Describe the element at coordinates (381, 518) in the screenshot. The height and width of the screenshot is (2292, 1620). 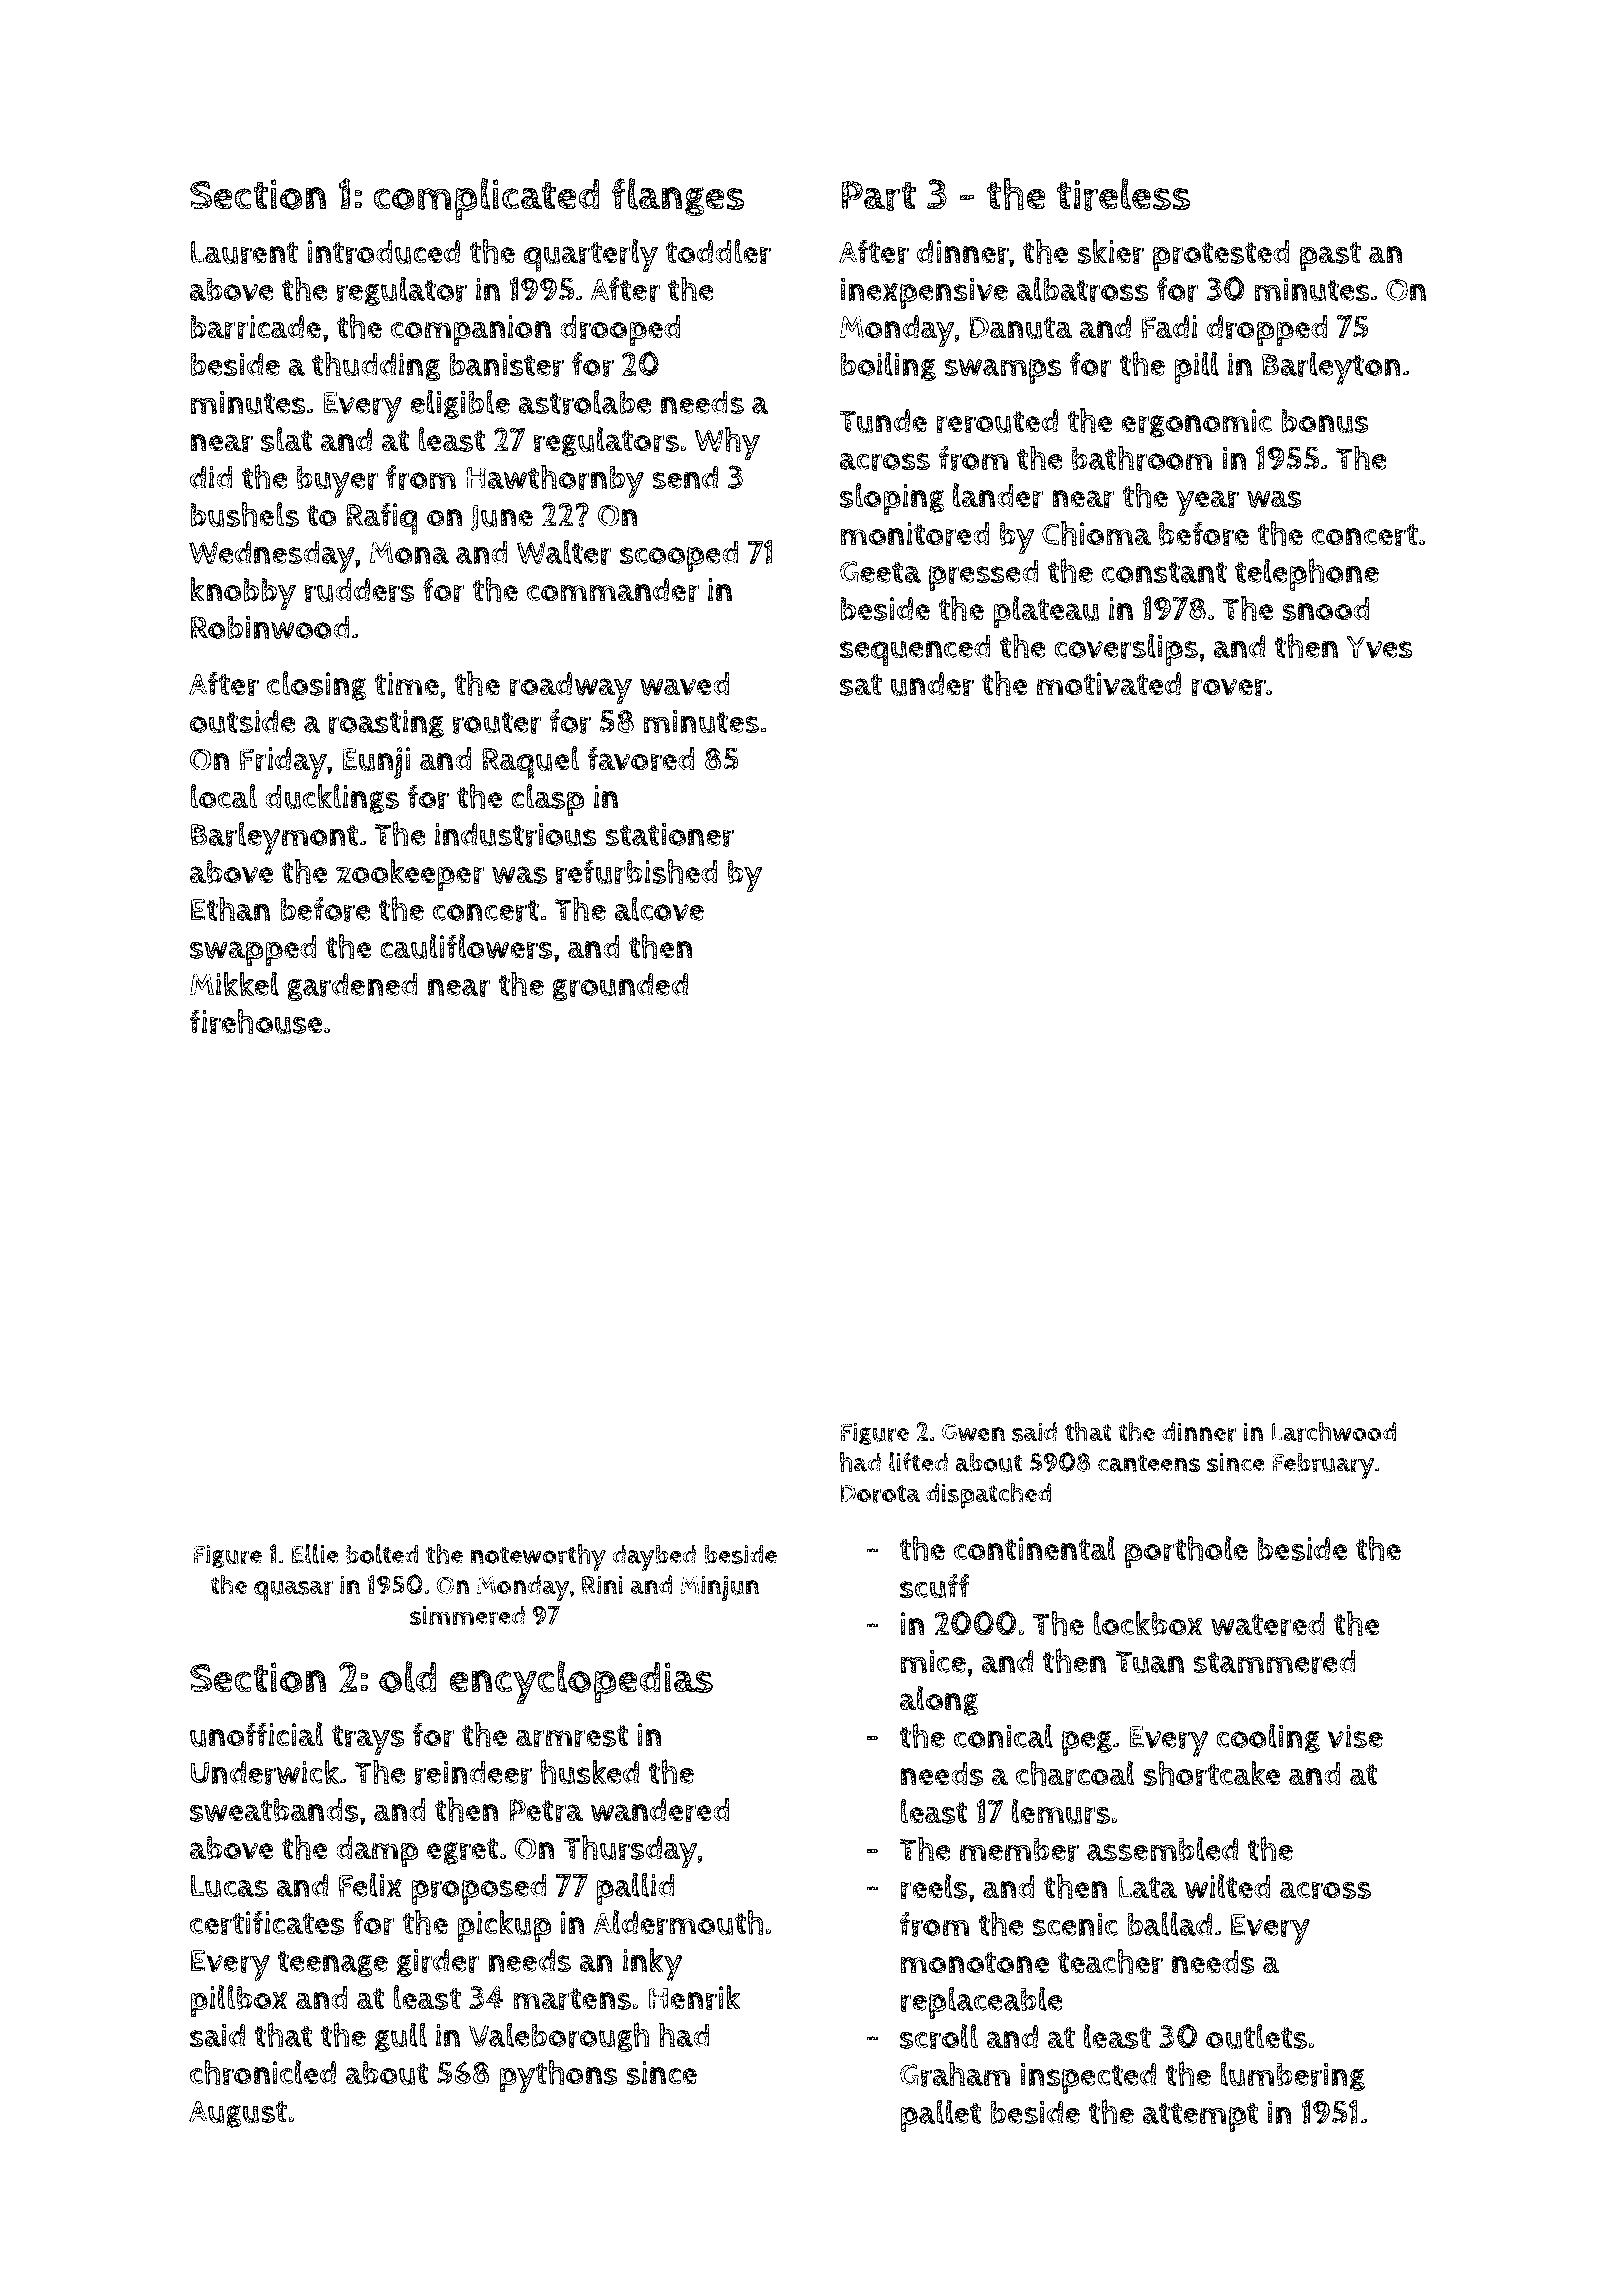
I see `Rafiq` at that location.
